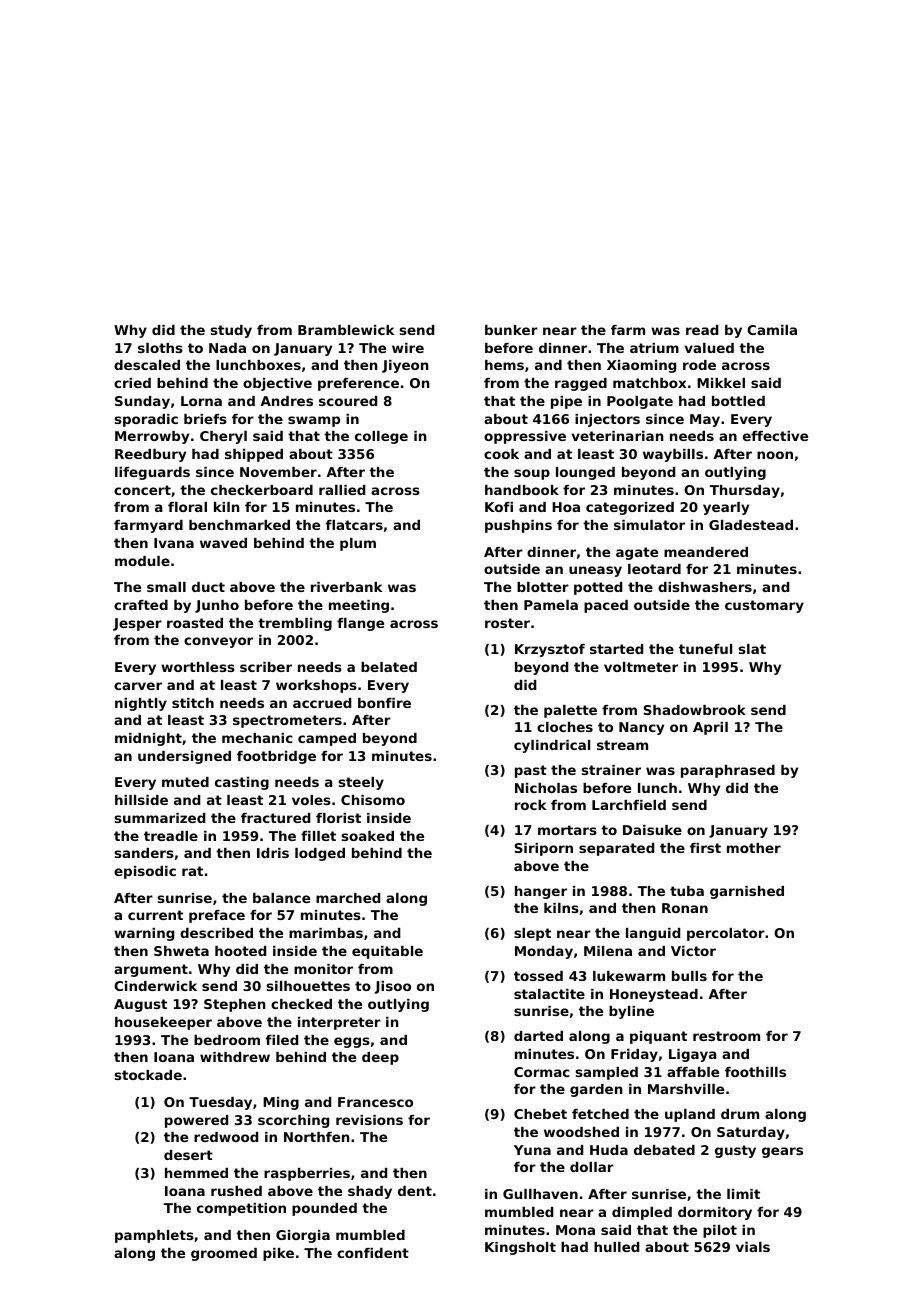 This image has height=1314, width=924. What do you see at coordinates (653, 934) in the image?
I see `languid` at bounding box center [653, 934].
